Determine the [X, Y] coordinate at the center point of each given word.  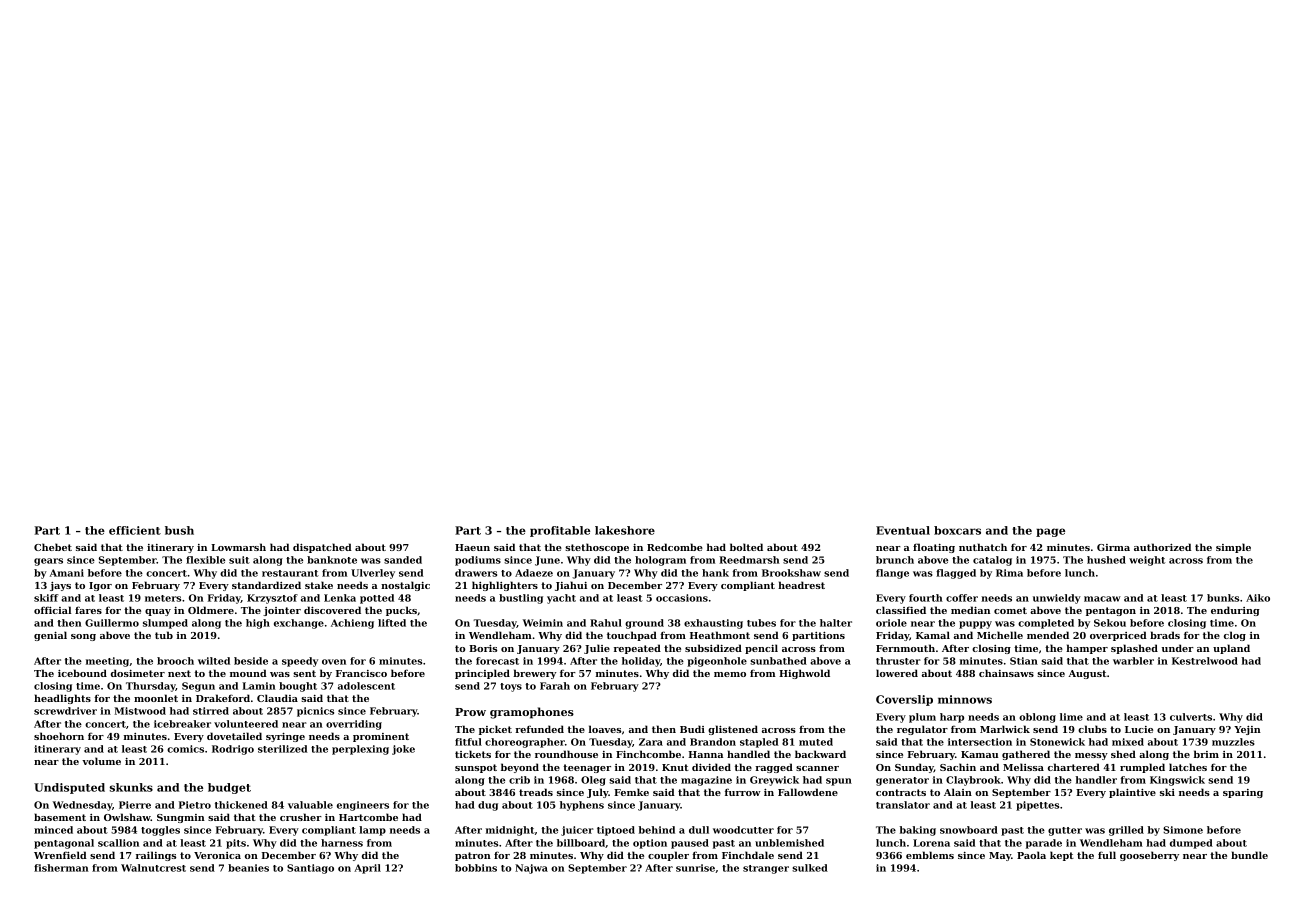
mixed [1128, 742]
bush [179, 530]
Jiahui [571, 586]
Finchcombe [648, 754]
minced [53, 830]
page [1050, 532]
